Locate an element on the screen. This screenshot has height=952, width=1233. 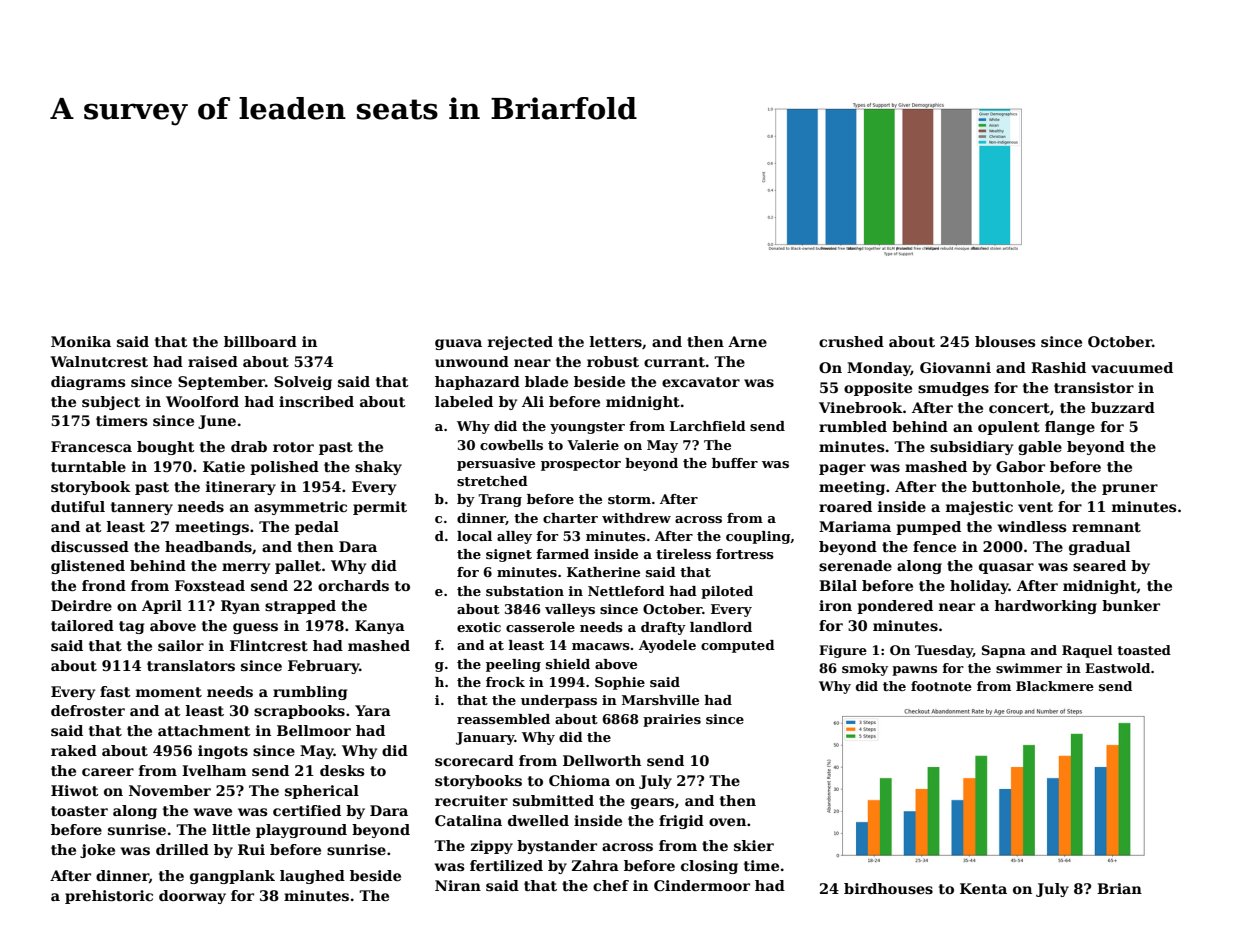
Monika is located at coordinates (81, 341).
